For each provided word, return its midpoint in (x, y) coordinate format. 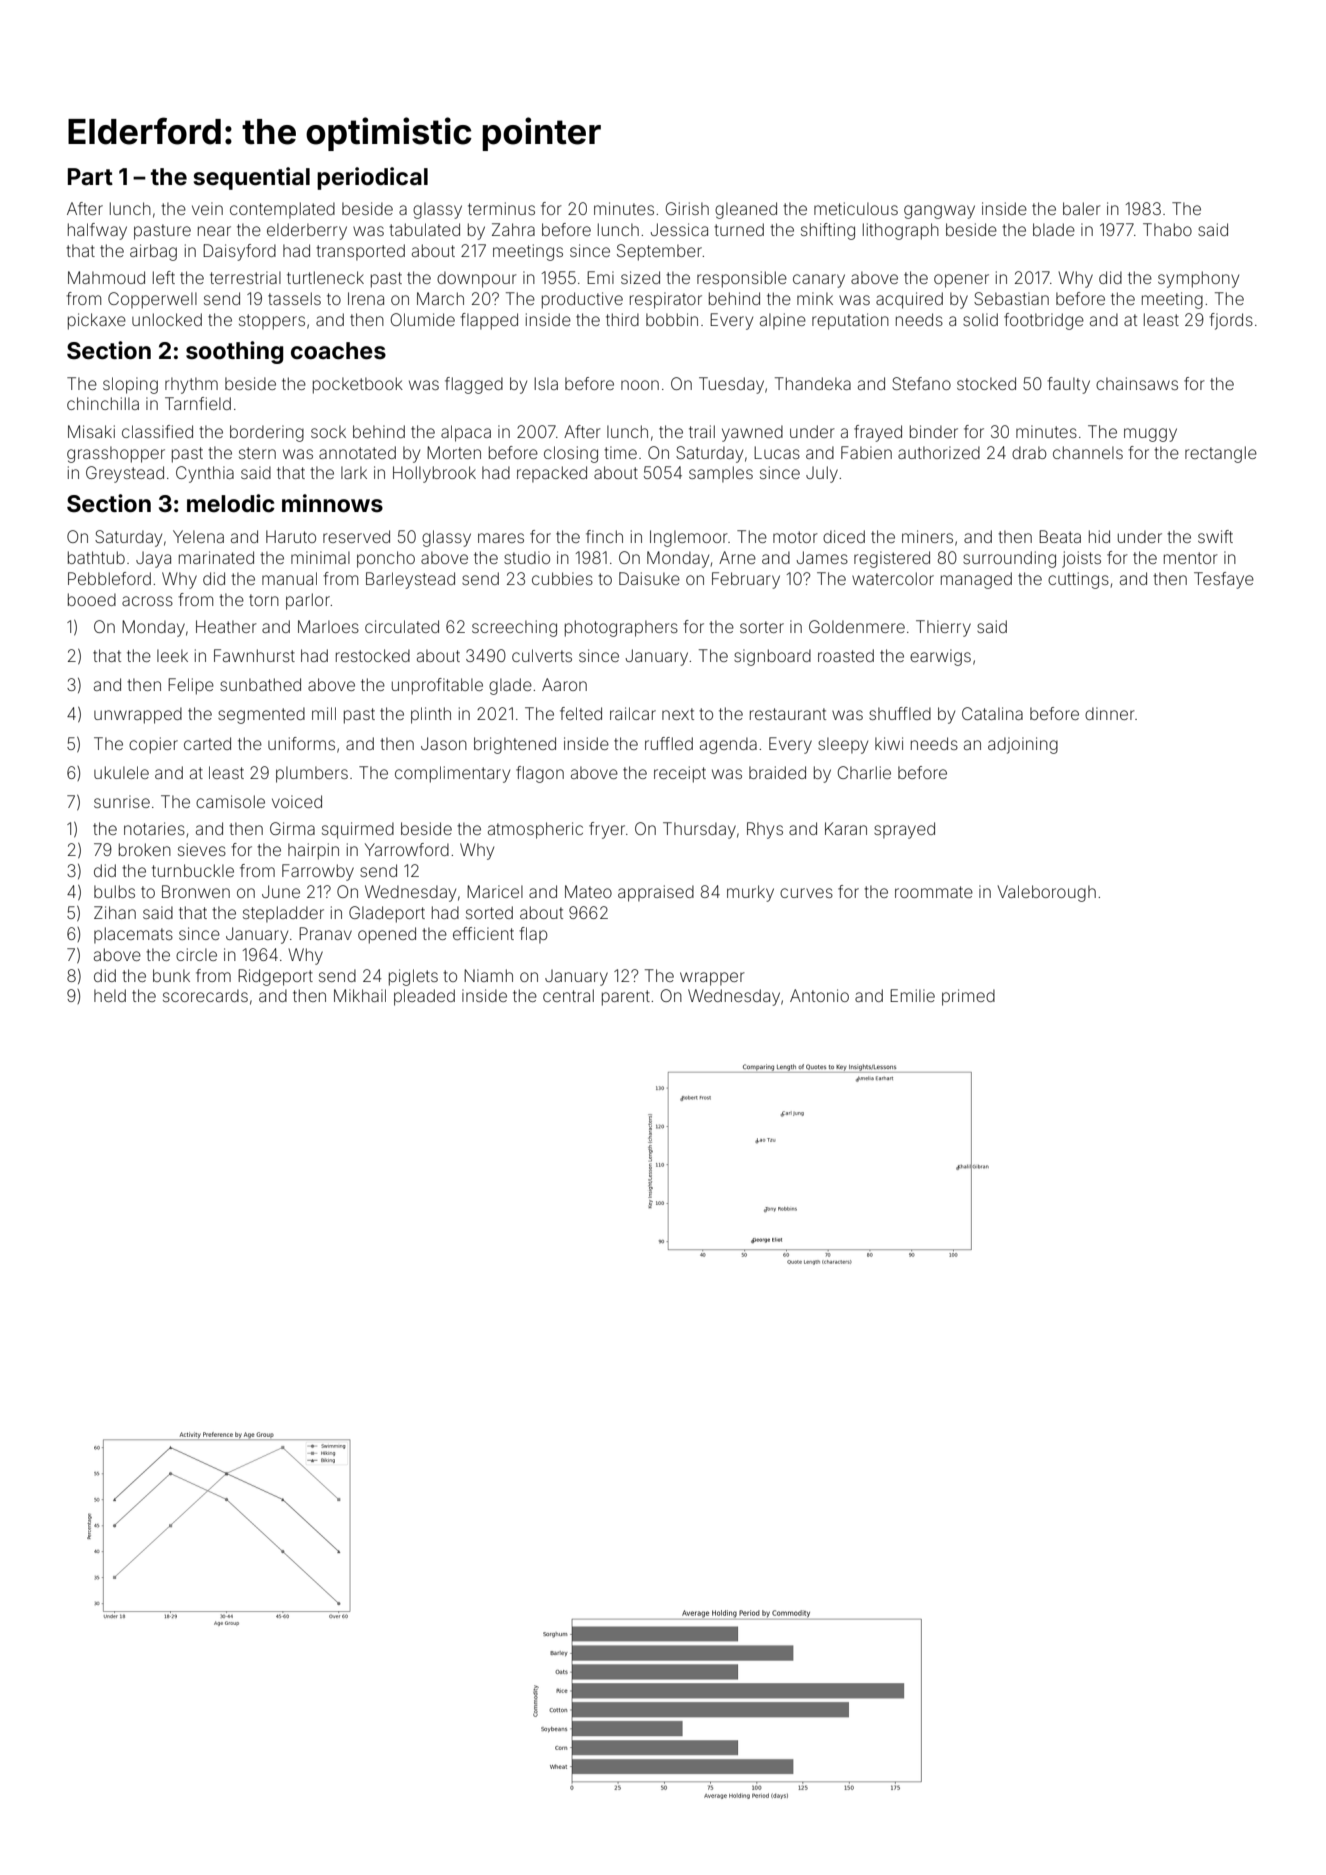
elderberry (307, 231)
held (110, 995)
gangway (939, 212)
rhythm (191, 385)
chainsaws (1137, 383)
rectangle (1221, 454)
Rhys (765, 830)
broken (145, 849)
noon (640, 385)
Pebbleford (109, 578)
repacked (552, 474)
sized (640, 277)
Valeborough (1047, 893)
